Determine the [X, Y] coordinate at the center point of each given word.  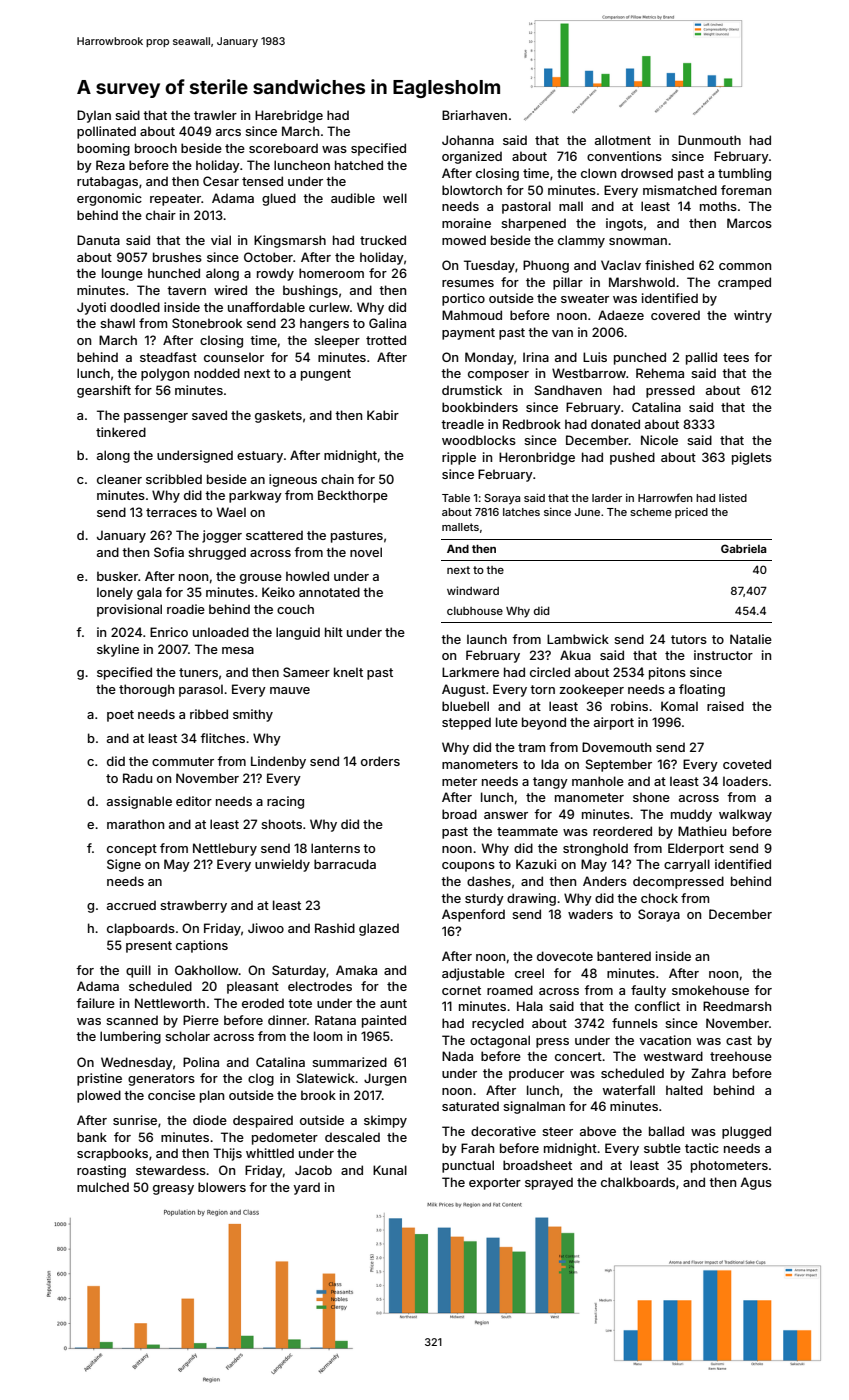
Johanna [468, 140]
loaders [745, 781]
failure [95, 1003]
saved [209, 415]
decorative [503, 1131]
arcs [228, 132]
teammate [527, 831]
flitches [222, 738]
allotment [623, 140]
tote [300, 1003]
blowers [222, 1187]
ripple [459, 458]
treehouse [741, 1056]
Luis [595, 357]
